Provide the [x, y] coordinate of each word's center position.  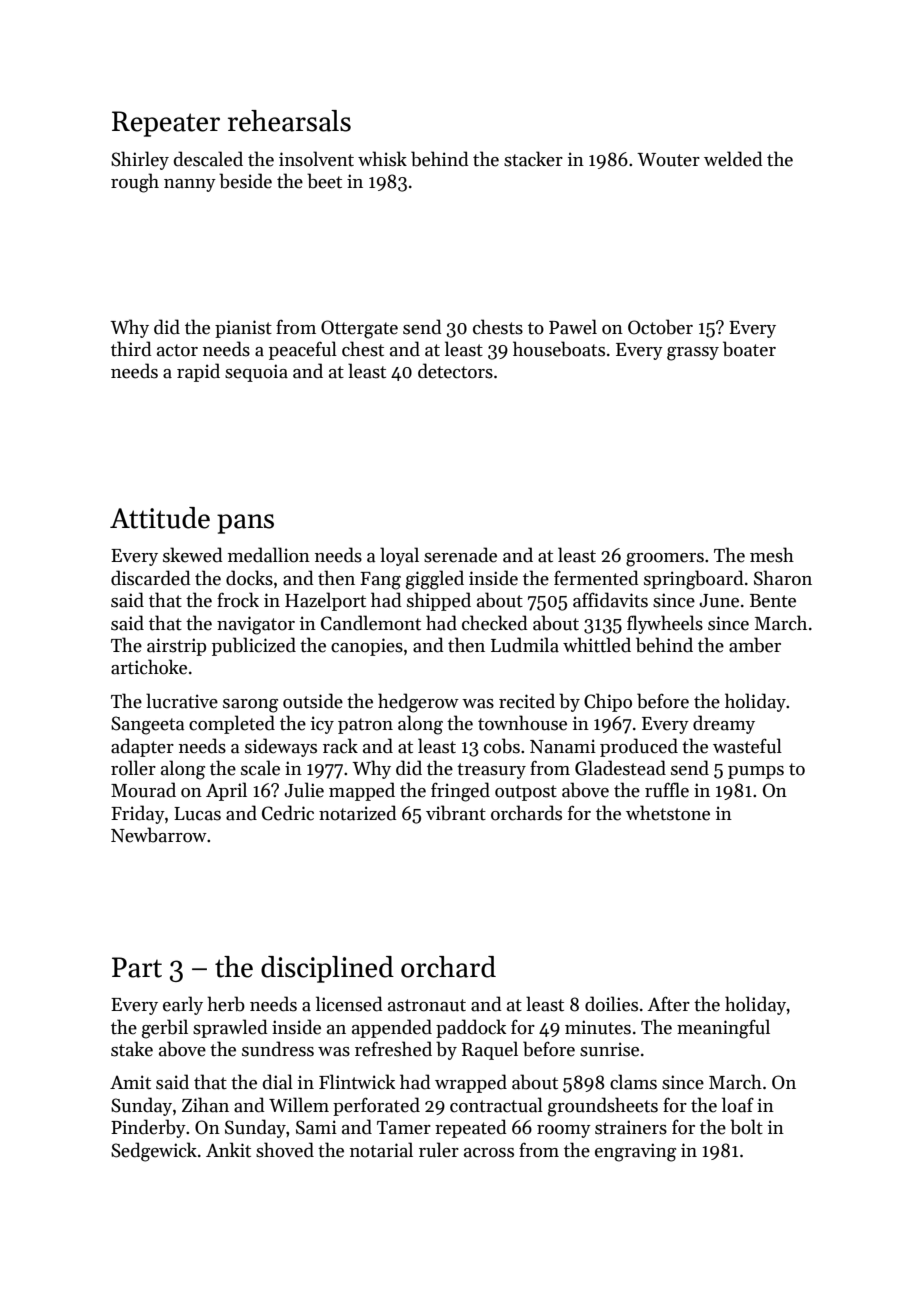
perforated [376, 1106]
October [660, 327]
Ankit [228, 1150]
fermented [596, 578]
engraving [635, 1152]
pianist [243, 329]
